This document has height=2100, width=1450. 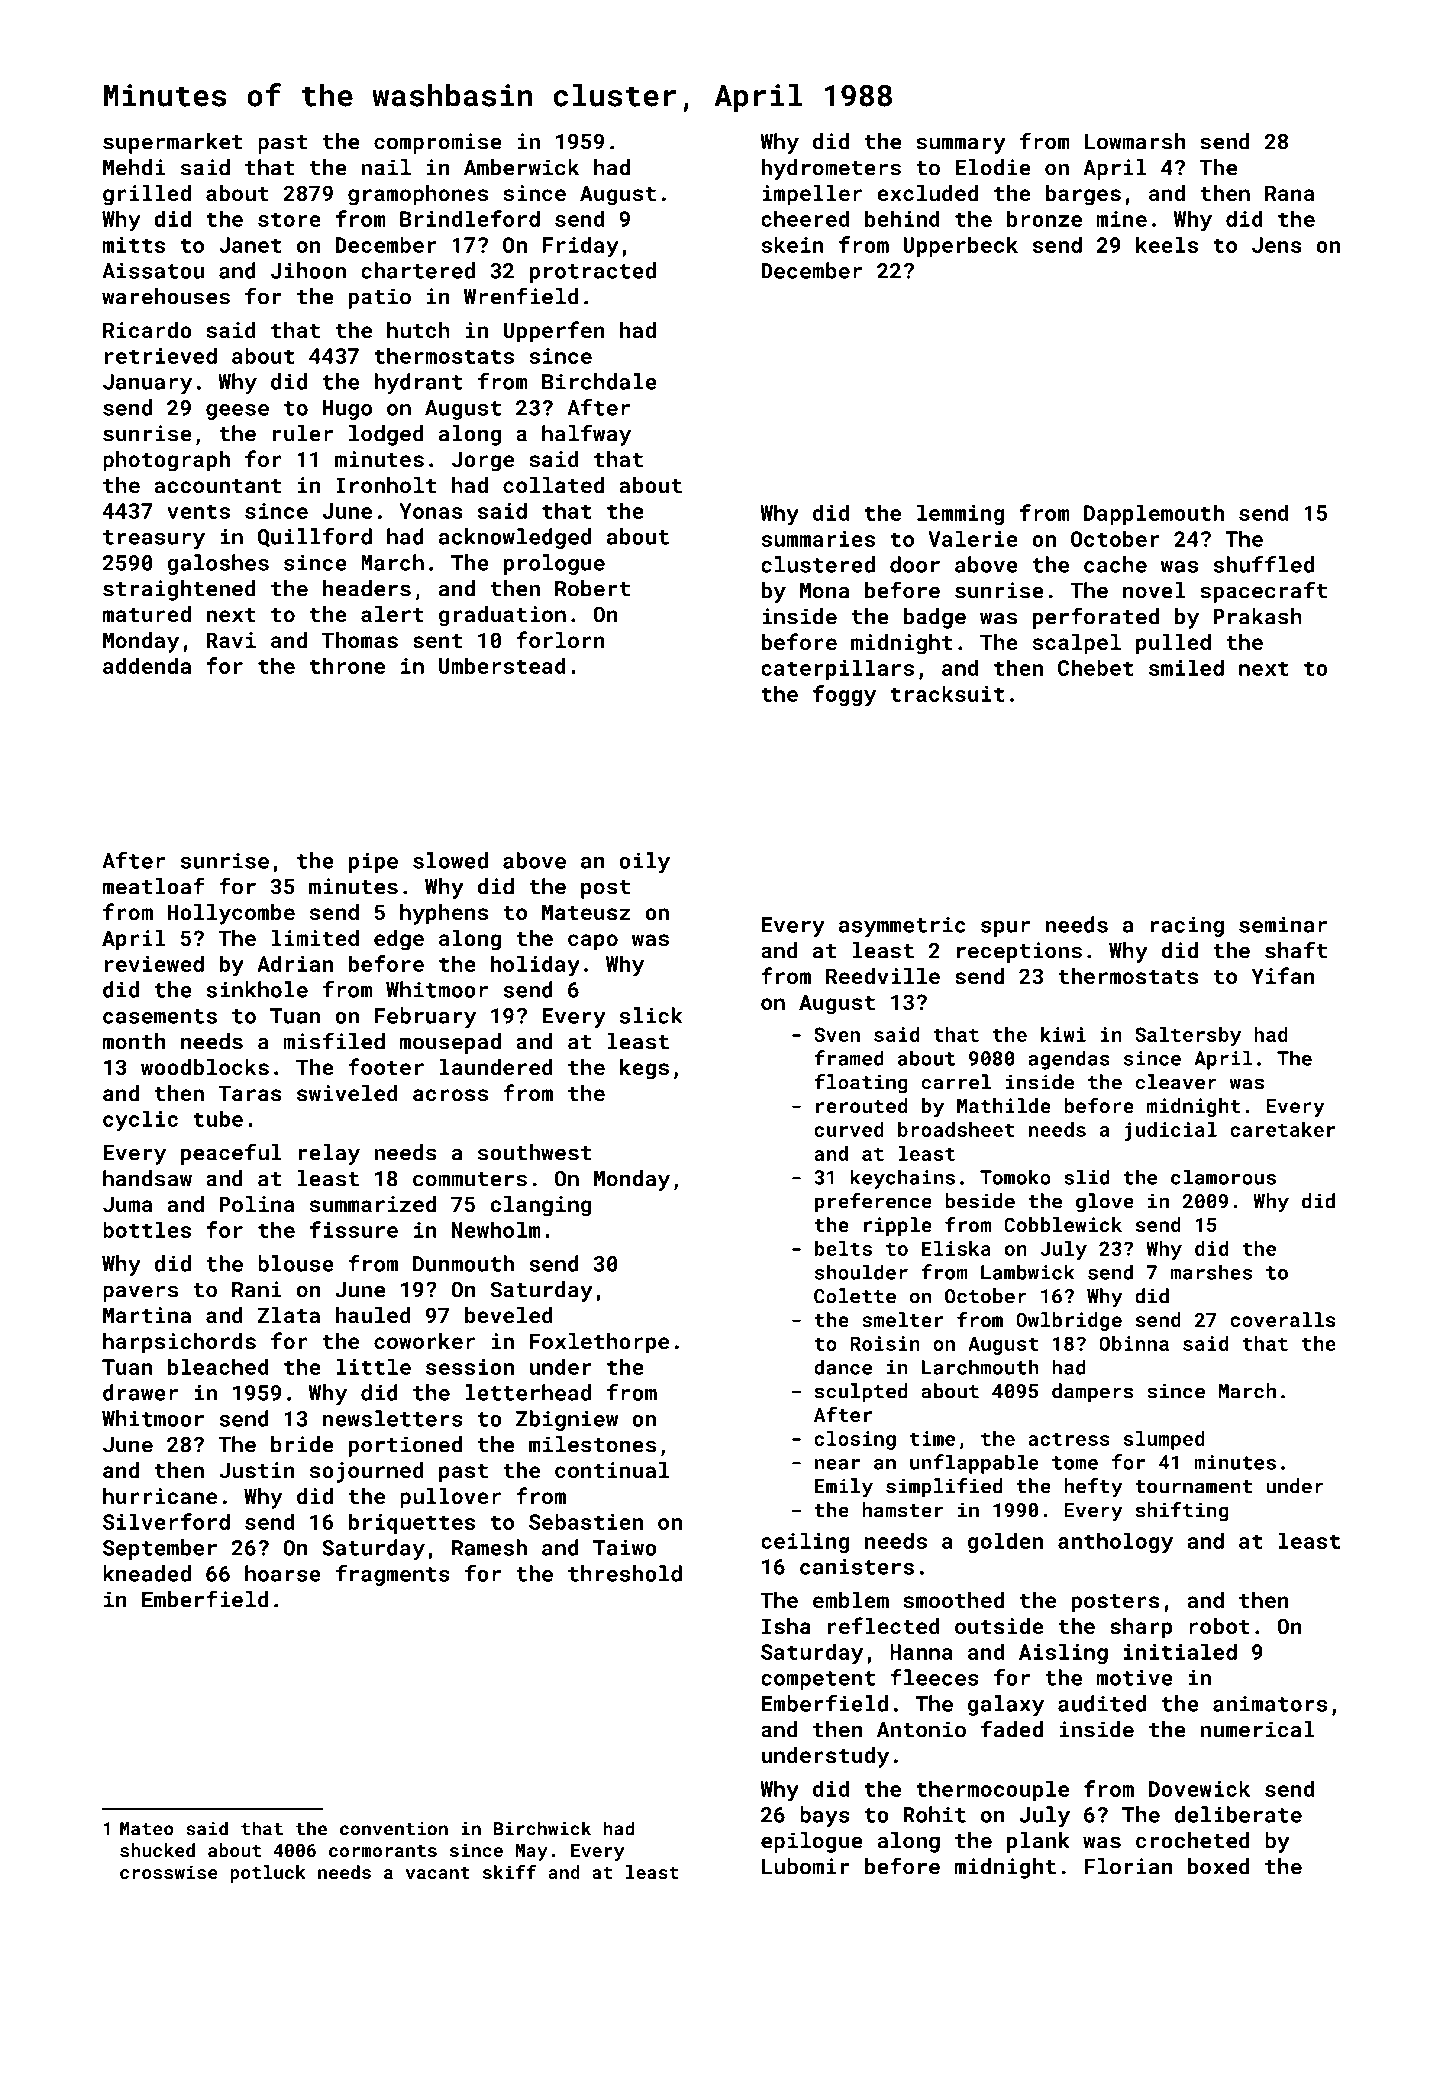 What do you see at coordinates (438, 1873) in the document?
I see `vacant` at bounding box center [438, 1873].
